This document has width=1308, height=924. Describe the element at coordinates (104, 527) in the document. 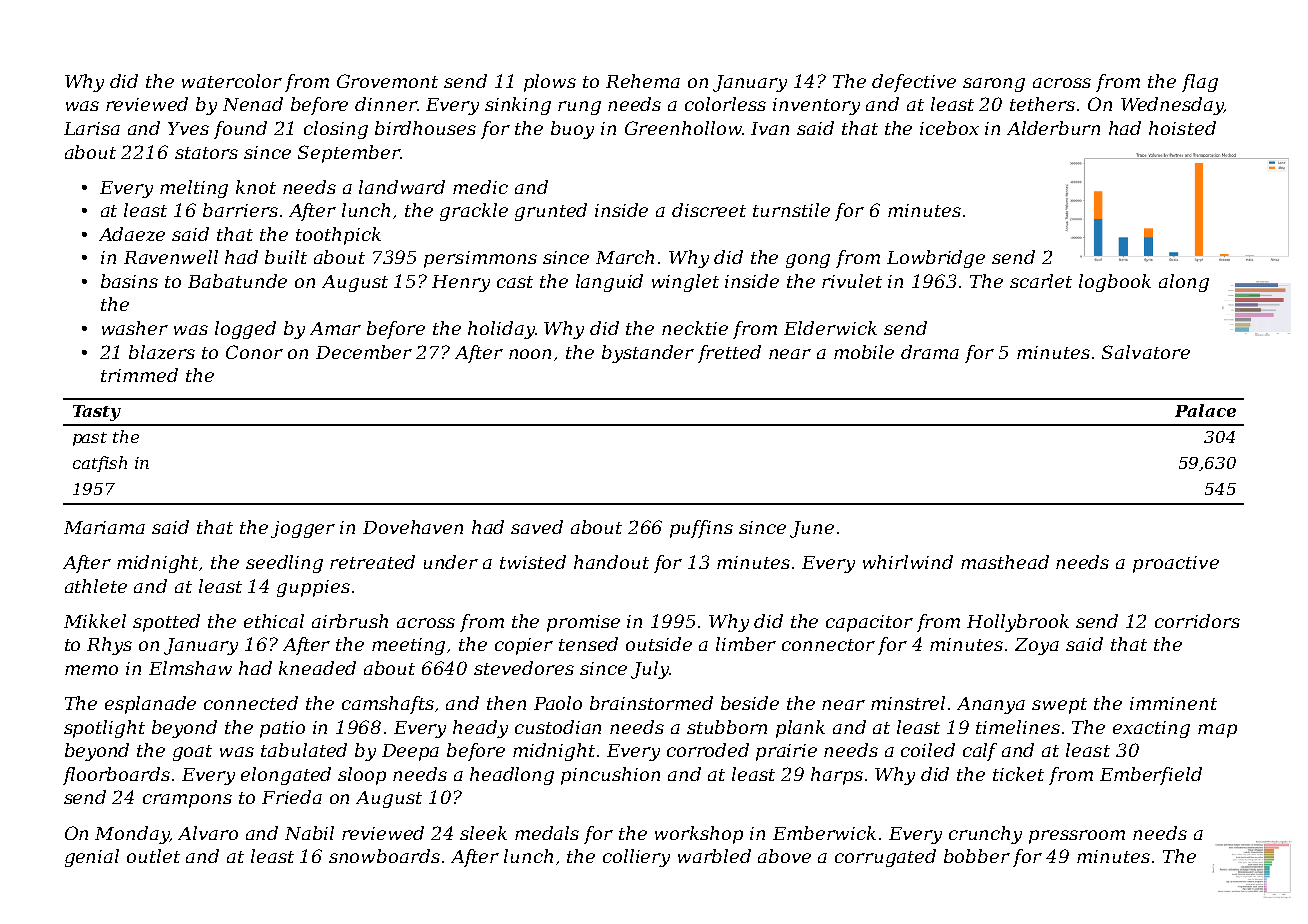

I see `Mariama` at that location.
